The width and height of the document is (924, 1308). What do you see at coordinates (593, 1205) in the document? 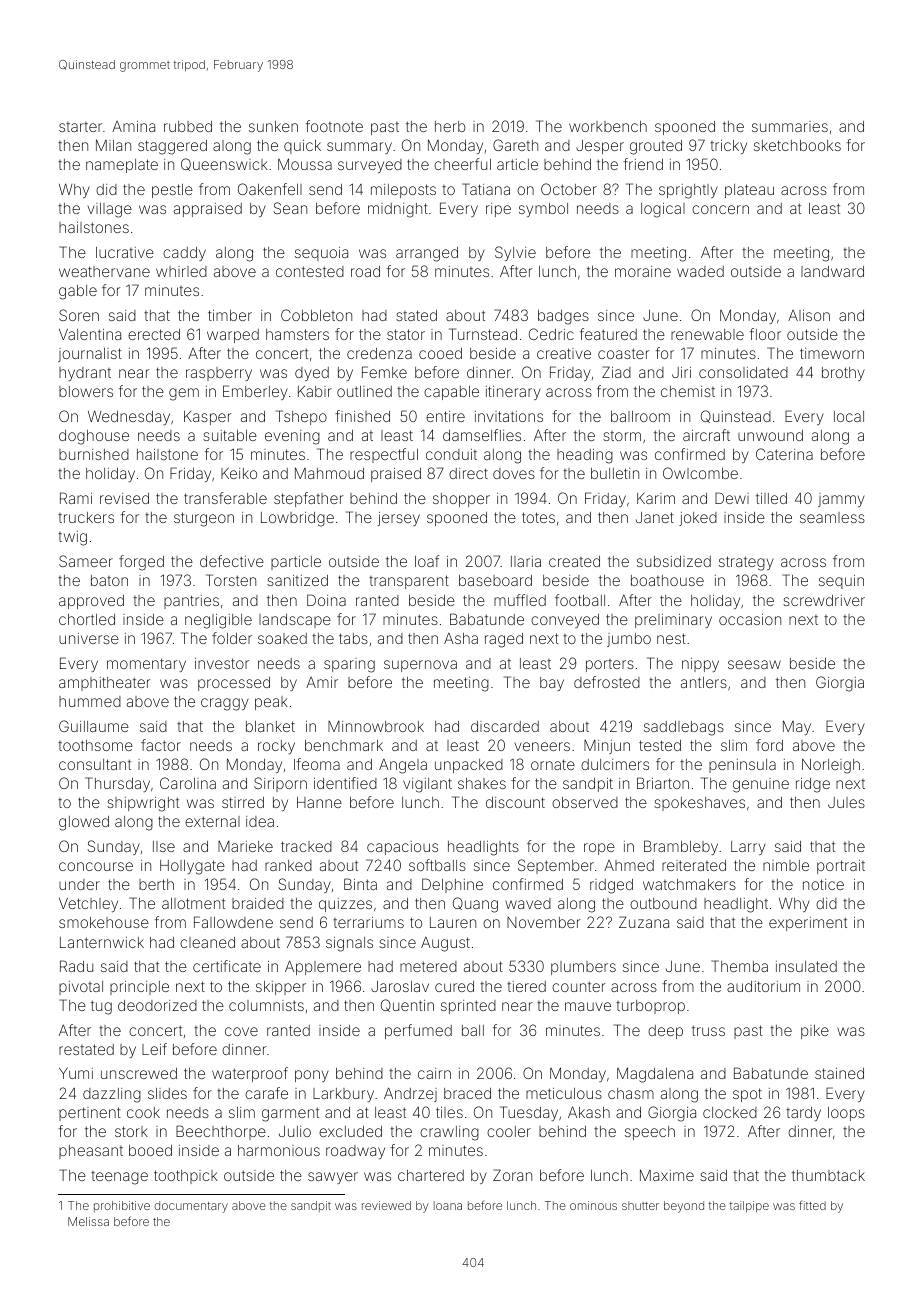
I see `ominous` at bounding box center [593, 1205].
